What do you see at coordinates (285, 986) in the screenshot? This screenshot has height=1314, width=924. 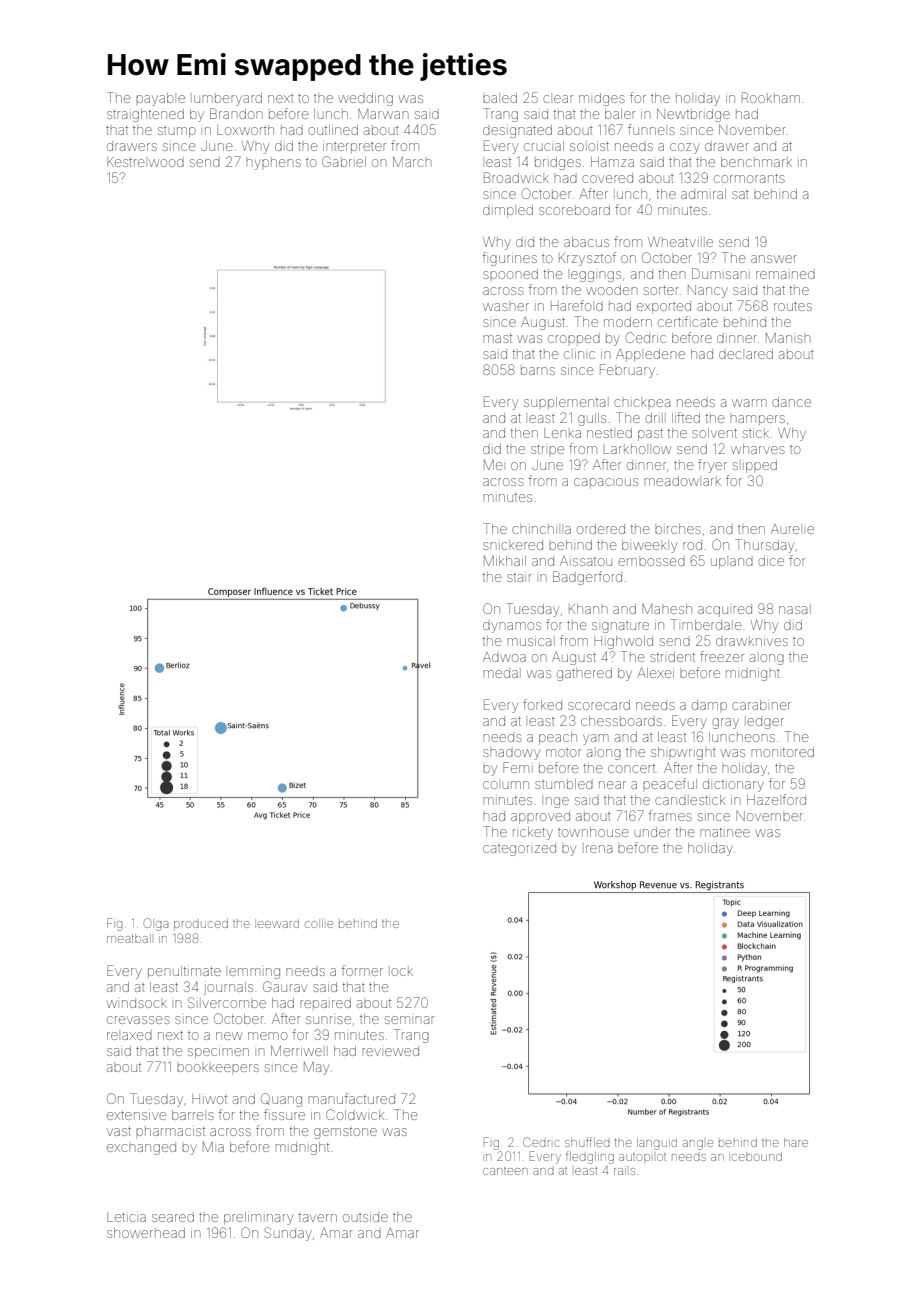 I see `Gaurav` at bounding box center [285, 986].
